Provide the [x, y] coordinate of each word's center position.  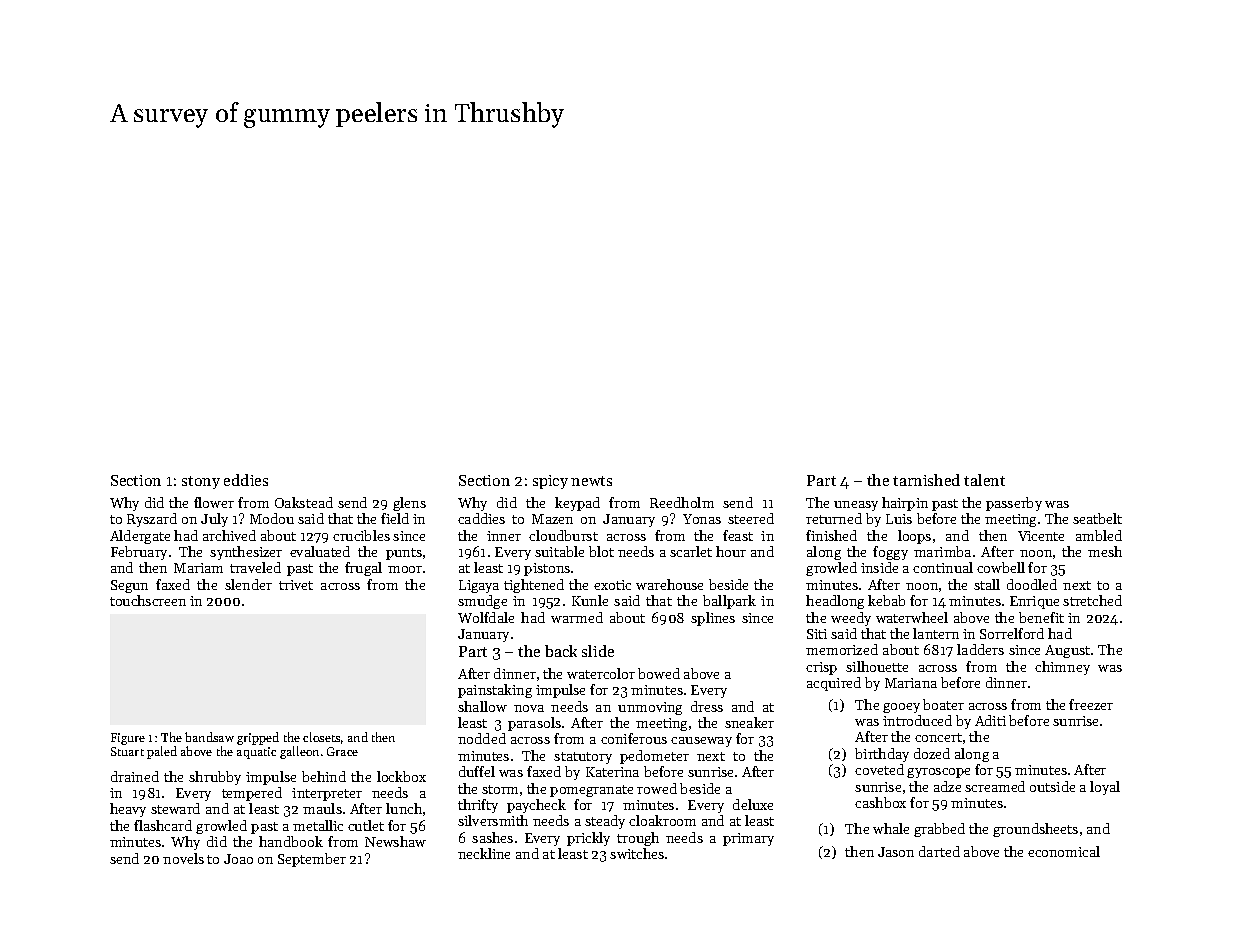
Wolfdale [486, 617]
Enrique [1034, 602]
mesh [1105, 551]
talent [984, 480]
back [561, 651]
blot [601, 551]
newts [591, 481]
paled [162, 752]
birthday [882, 755]
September [312, 860]
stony [201, 482]
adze [947, 786]
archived [229, 535]
